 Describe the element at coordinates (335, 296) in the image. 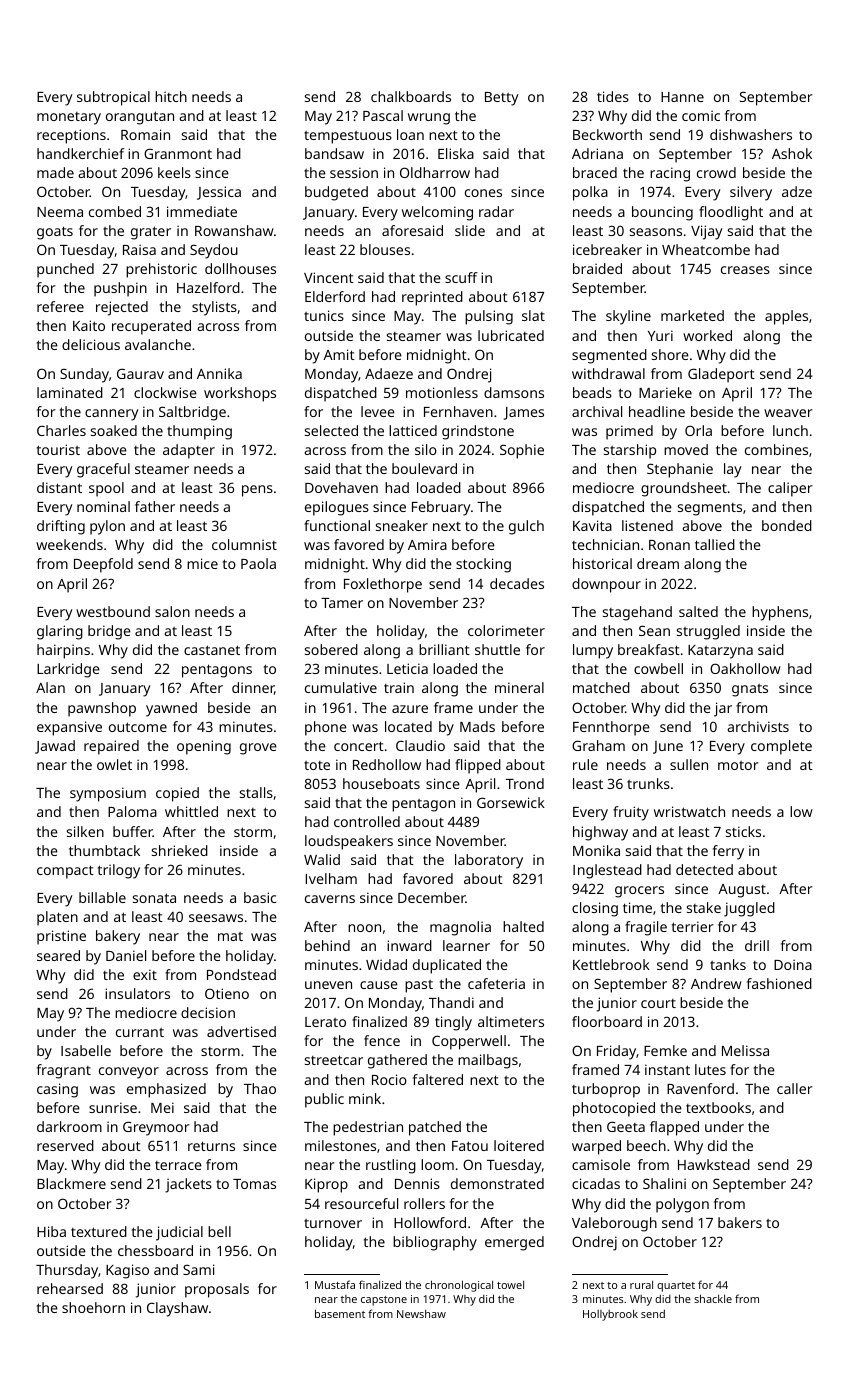

I see `Elderford` at that location.
